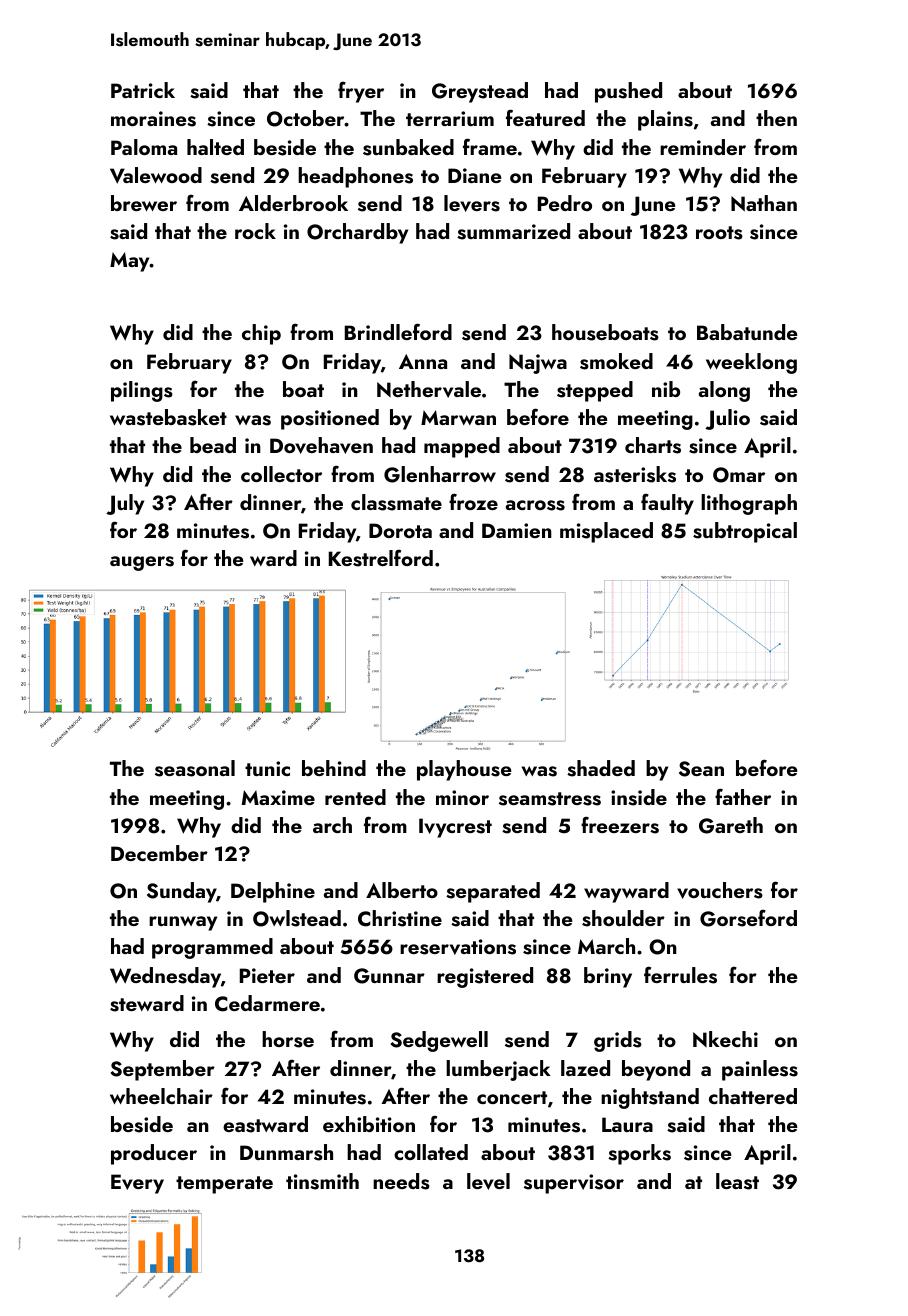  Describe the element at coordinates (398, 331) in the document. I see `Brindleford` at that location.
